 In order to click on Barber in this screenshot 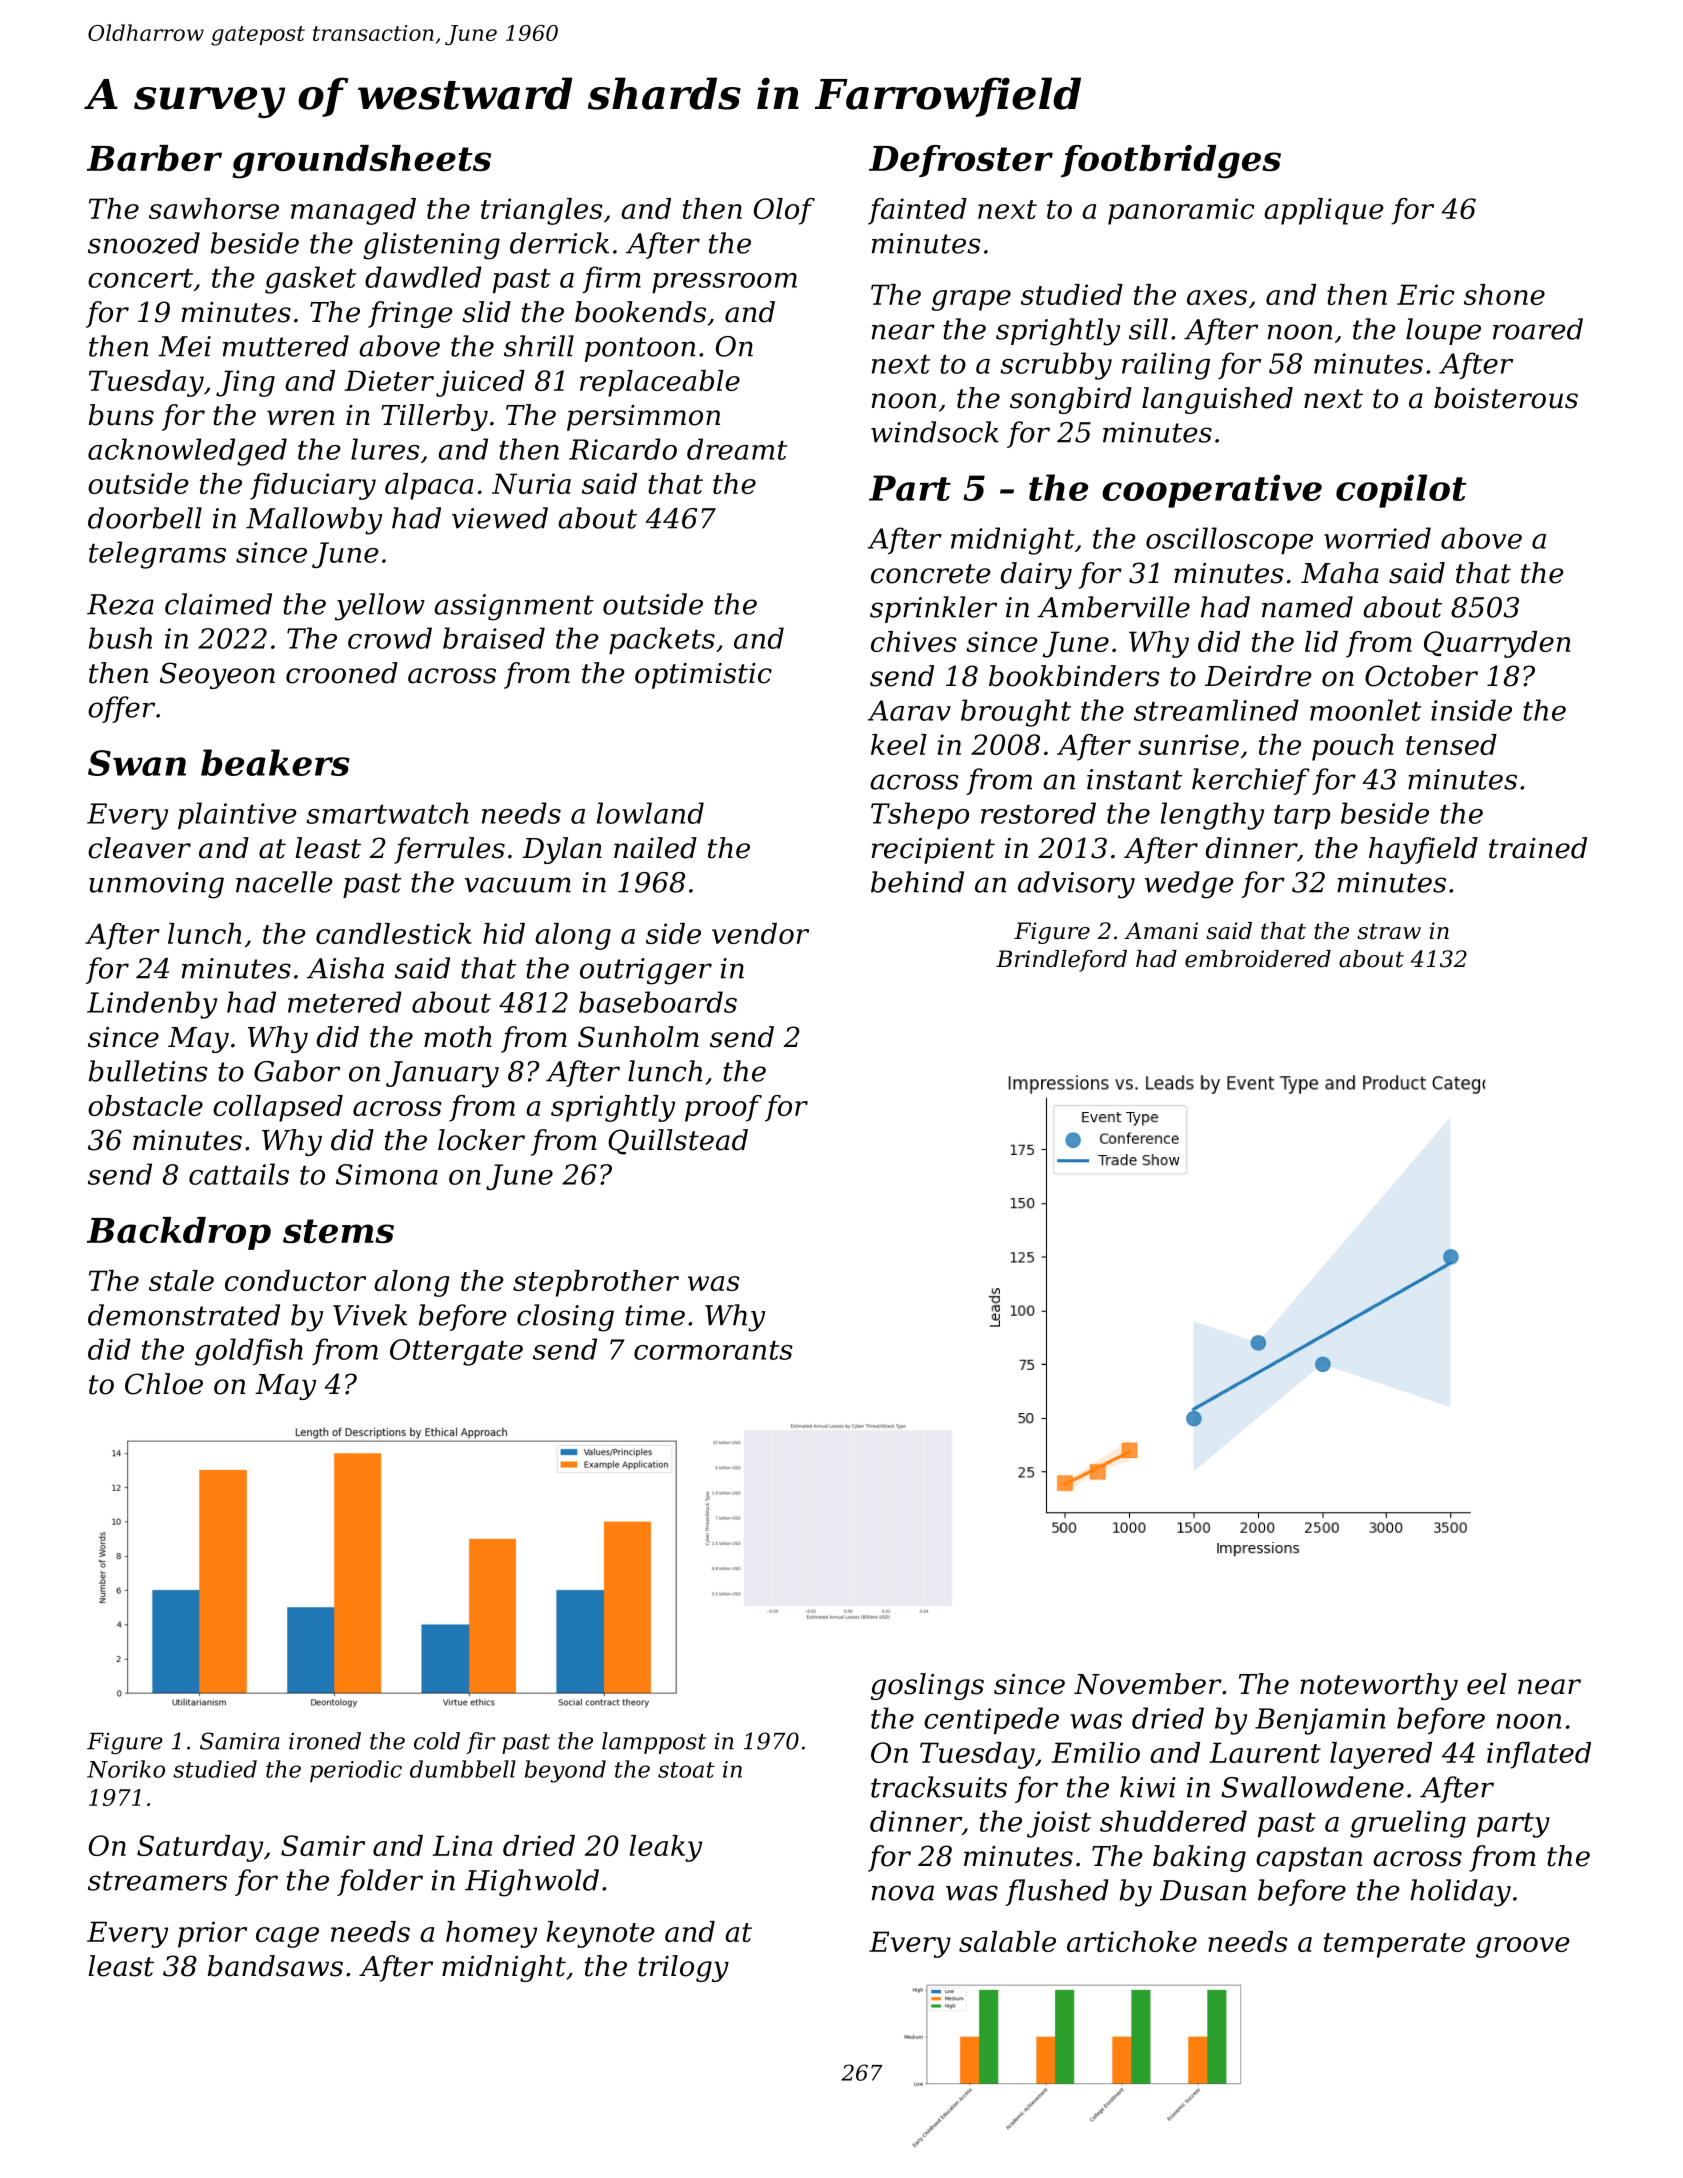, I will do `click(154, 158)`.
